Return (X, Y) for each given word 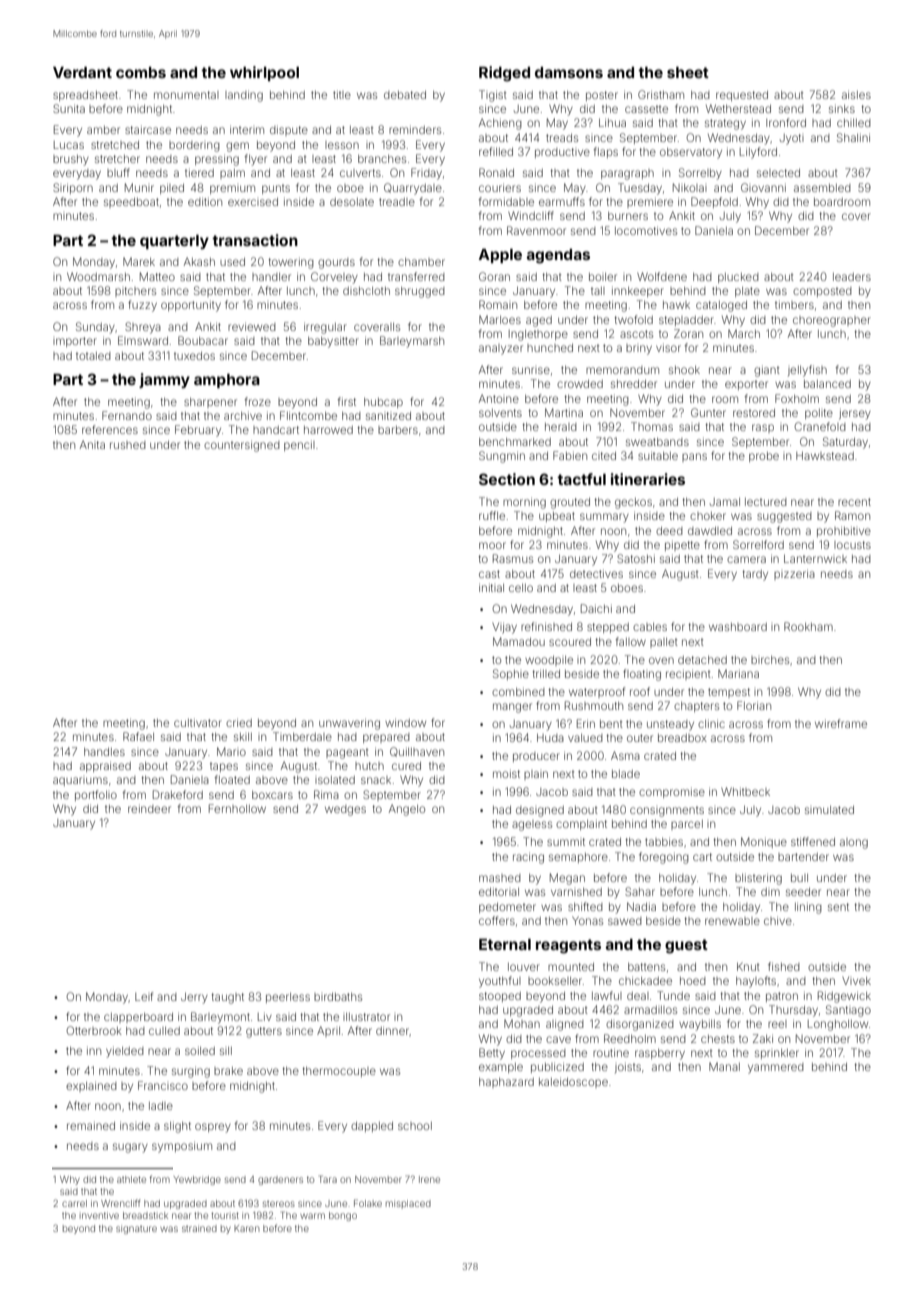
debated (405, 95)
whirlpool (264, 73)
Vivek (856, 981)
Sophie (511, 674)
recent (854, 502)
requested (742, 96)
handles (104, 752)
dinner (392, 1030)
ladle (161, 1106)
